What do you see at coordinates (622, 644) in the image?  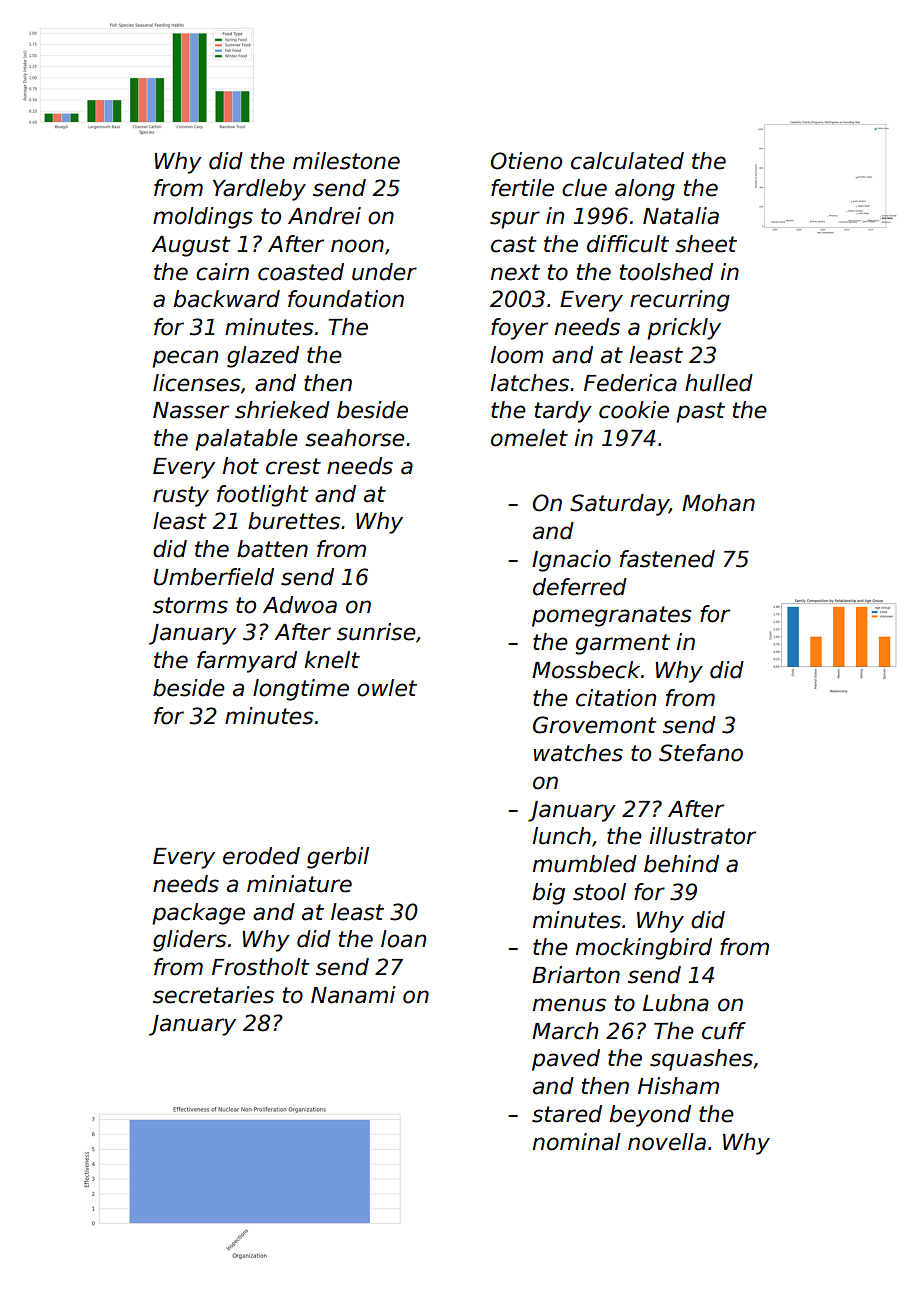 I see `garment` at bounding box center [622, 644].
